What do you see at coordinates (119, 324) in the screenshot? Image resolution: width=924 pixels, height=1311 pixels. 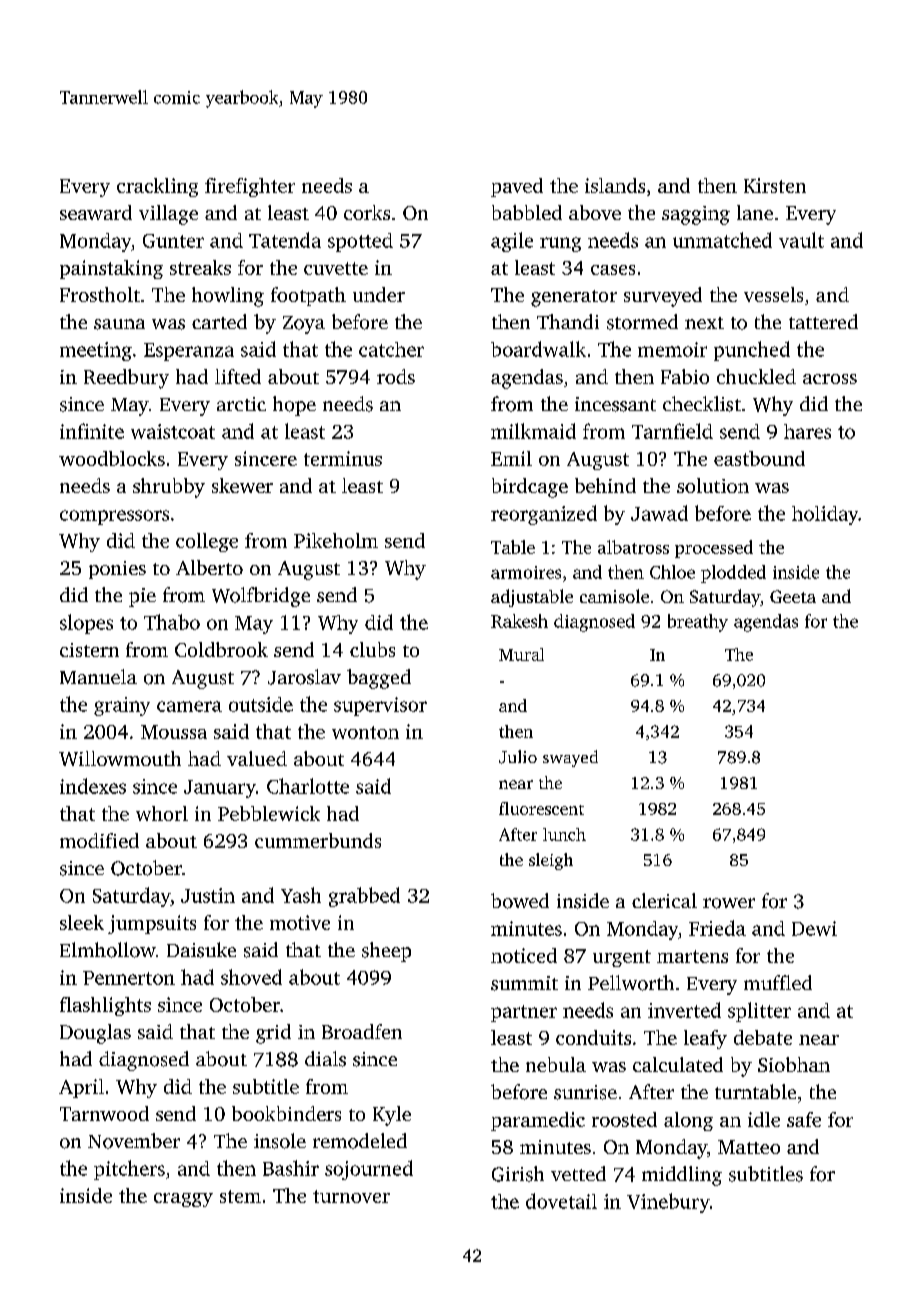 I see `sauna` at bounding box center [119, 324].
